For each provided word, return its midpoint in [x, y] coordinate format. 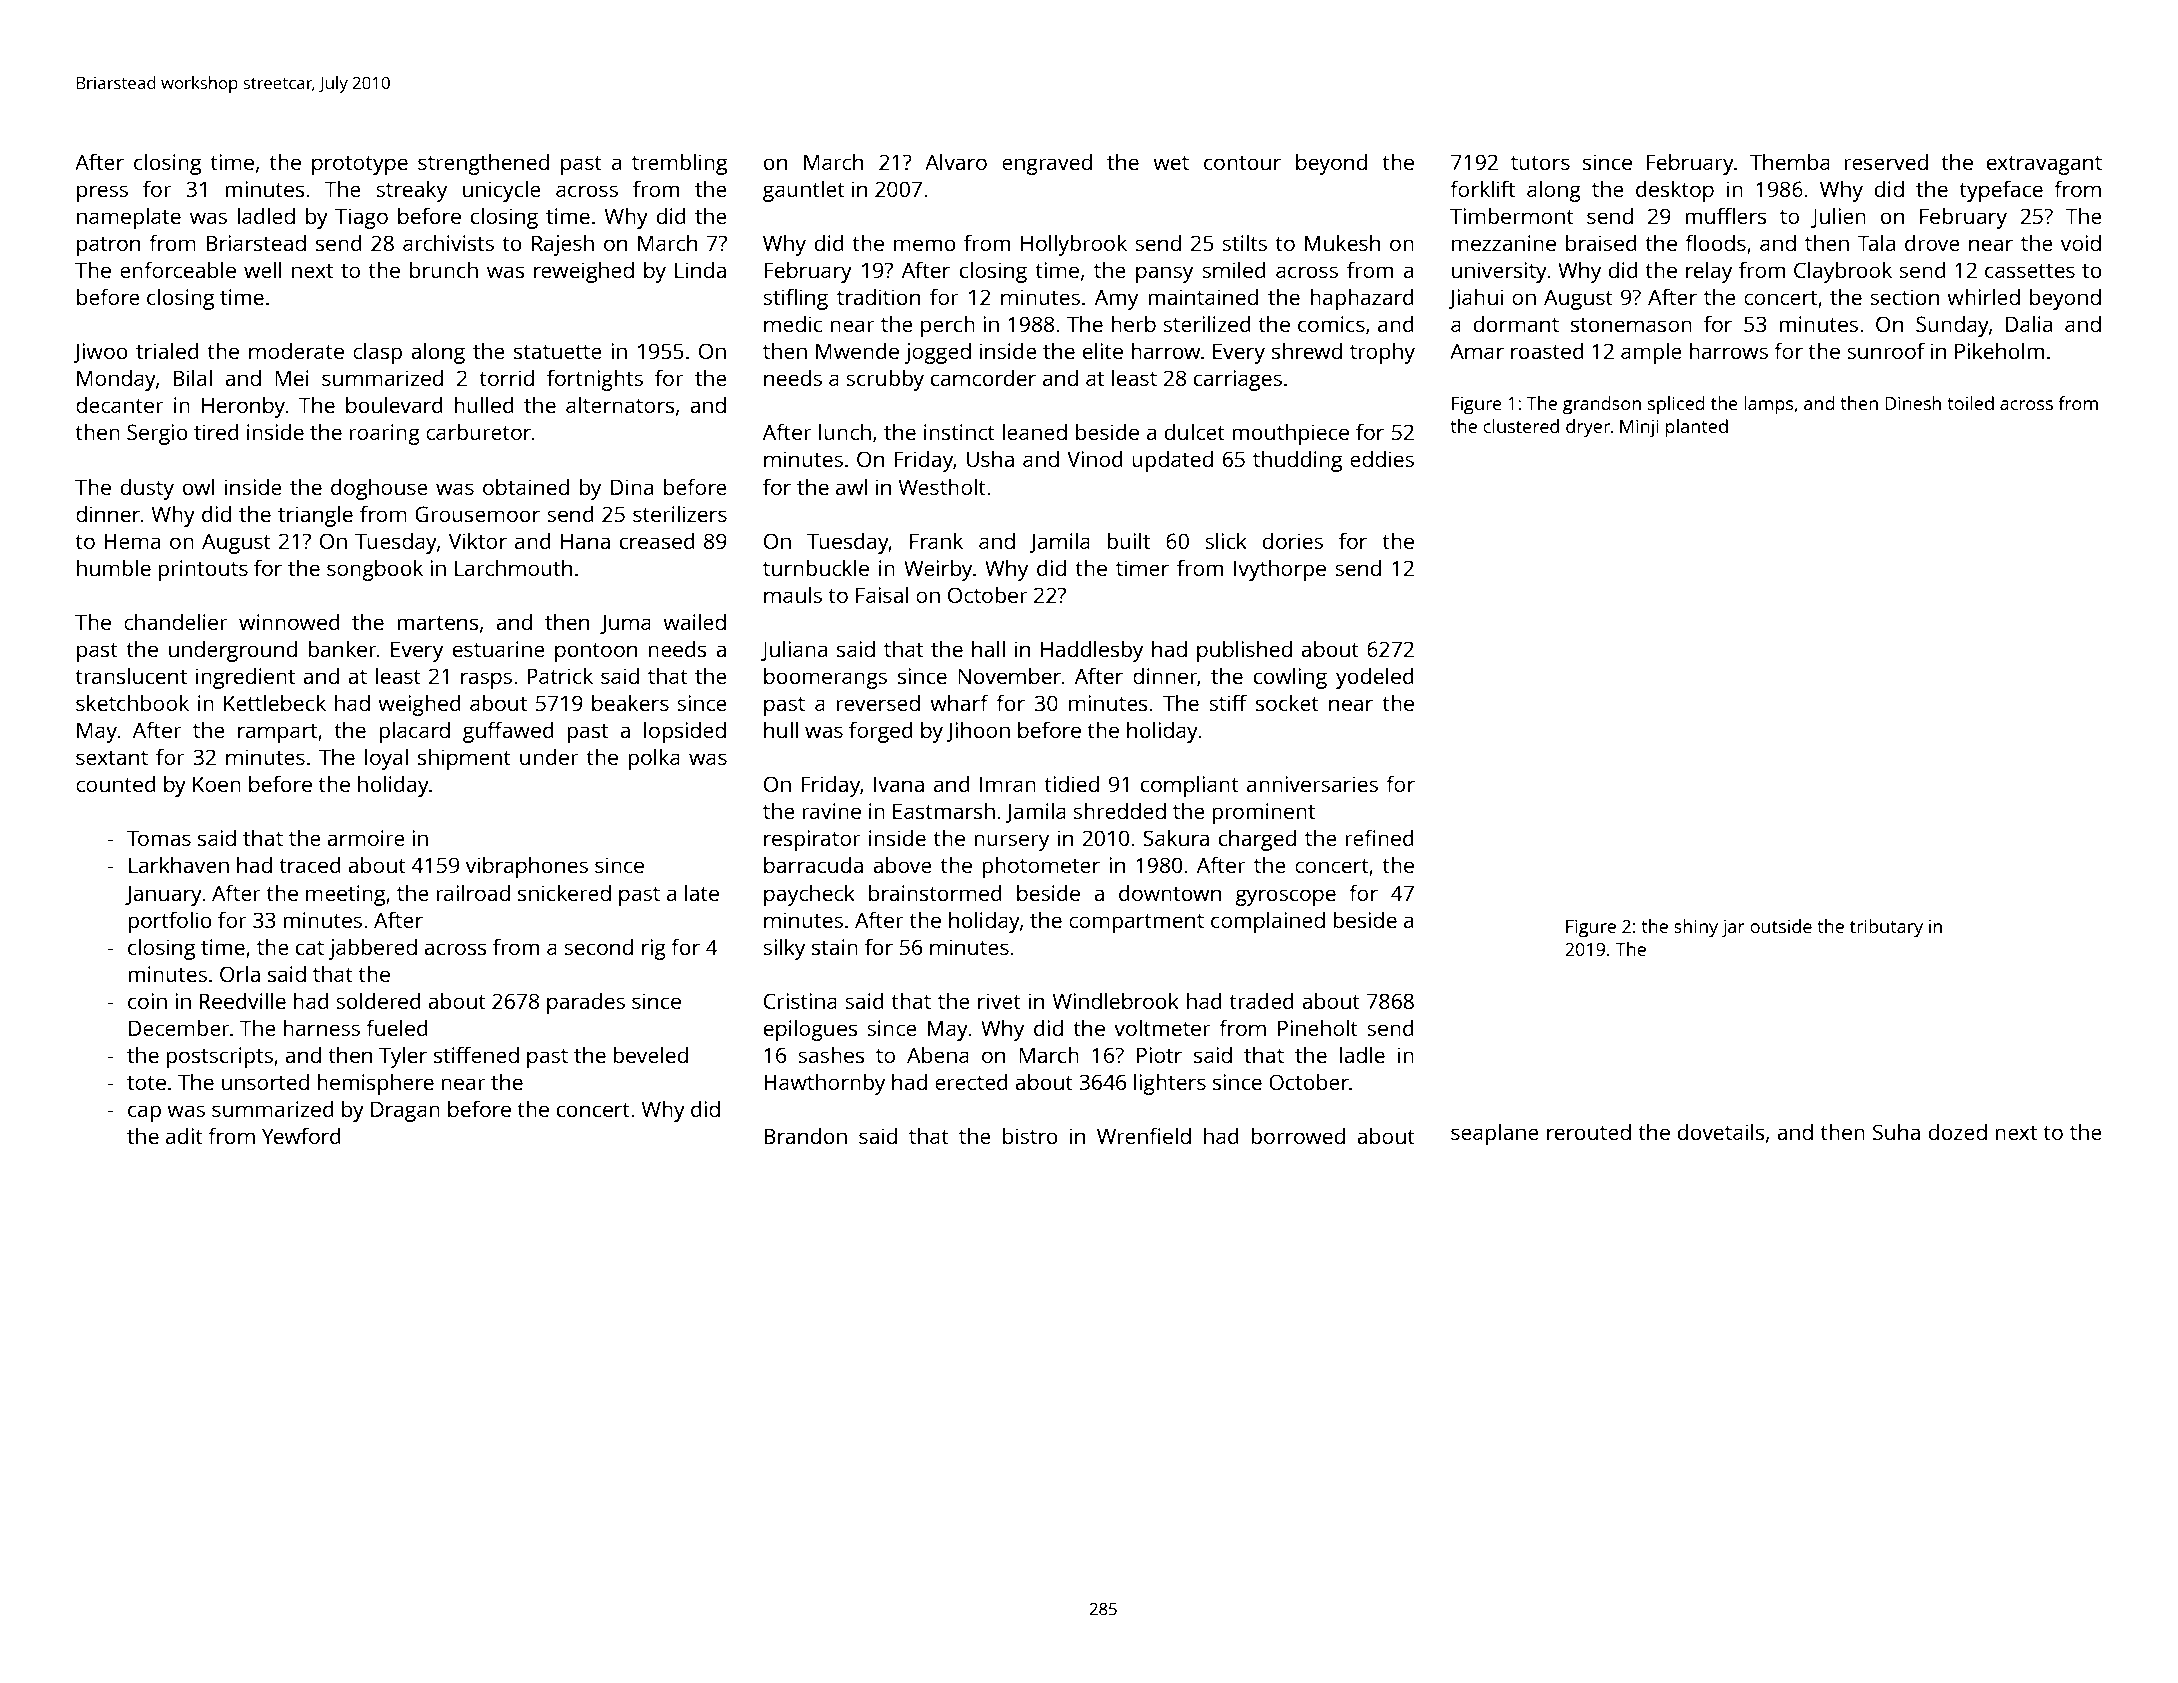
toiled [1970, 403]
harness [321, 1027]
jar [1733, 928]
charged [1257, 840]
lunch [845, 431]
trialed [167, 350]
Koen [217, 784]
